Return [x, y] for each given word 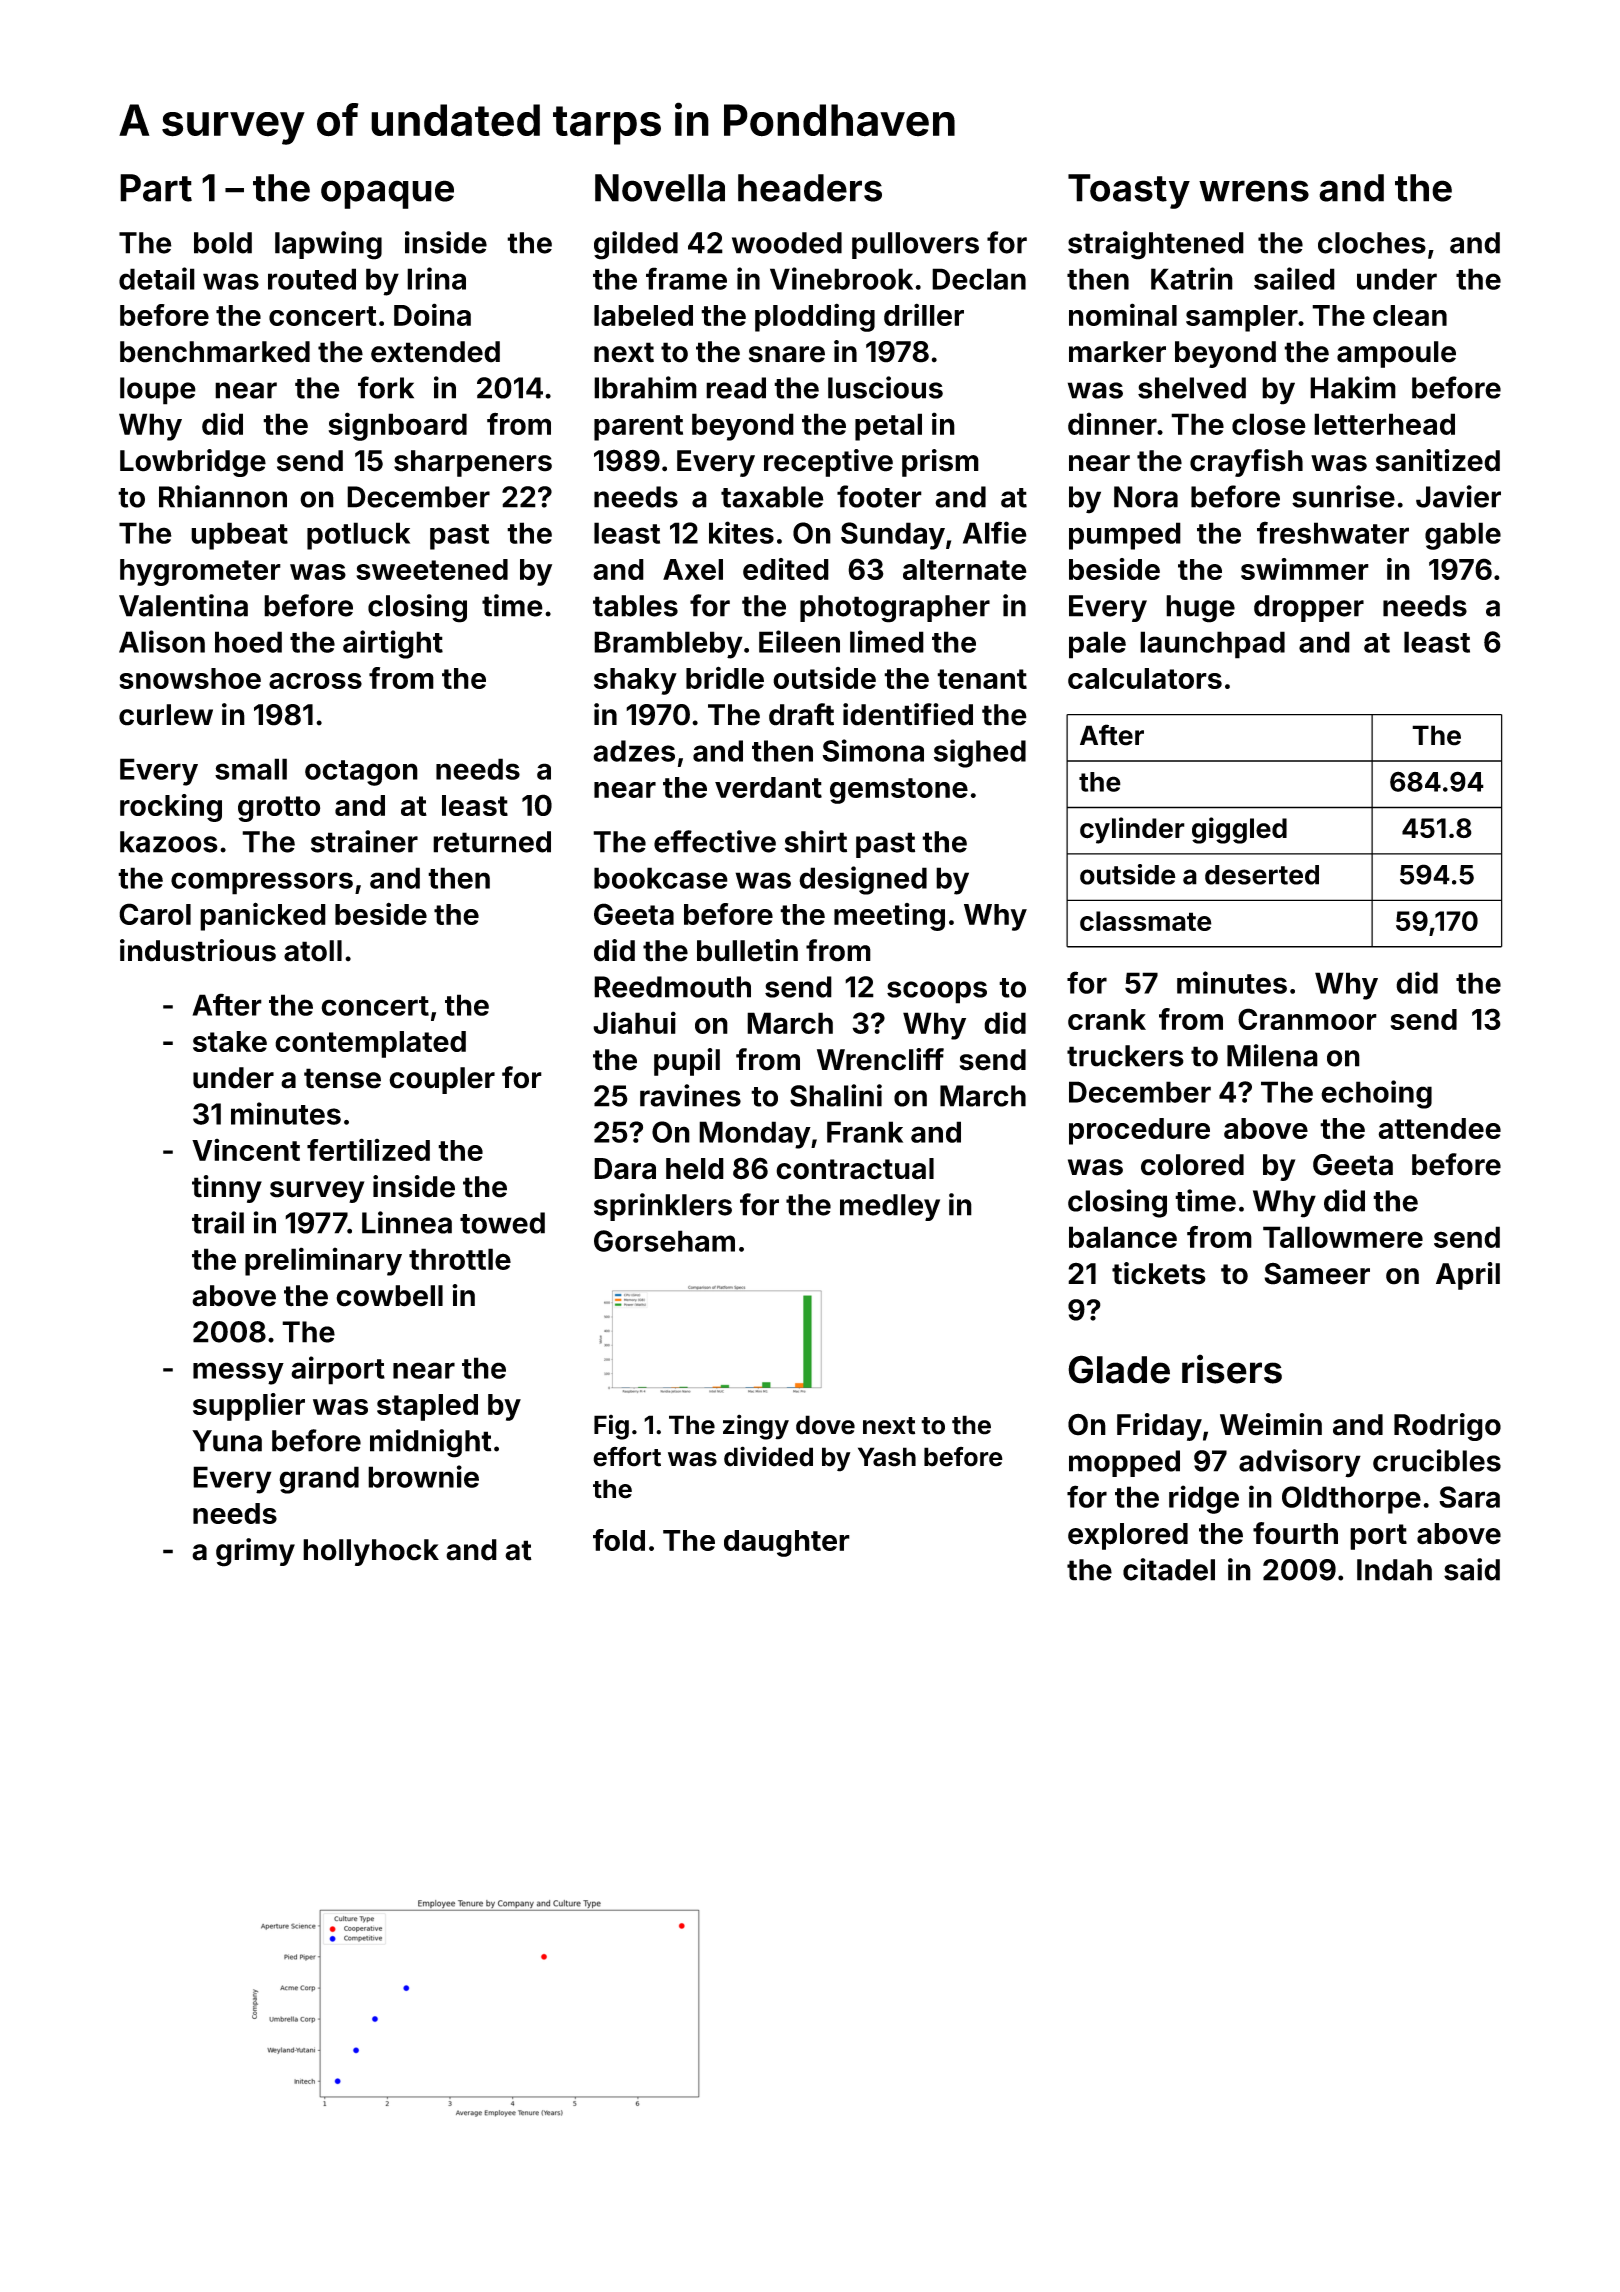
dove [825, 1425]
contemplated [370, 1044]
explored [1128, 1536]
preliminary [323, 1261]
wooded [787, 243]
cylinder [1132, 830]
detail [157, 278]
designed [863, 880]
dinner [1112, 423]
